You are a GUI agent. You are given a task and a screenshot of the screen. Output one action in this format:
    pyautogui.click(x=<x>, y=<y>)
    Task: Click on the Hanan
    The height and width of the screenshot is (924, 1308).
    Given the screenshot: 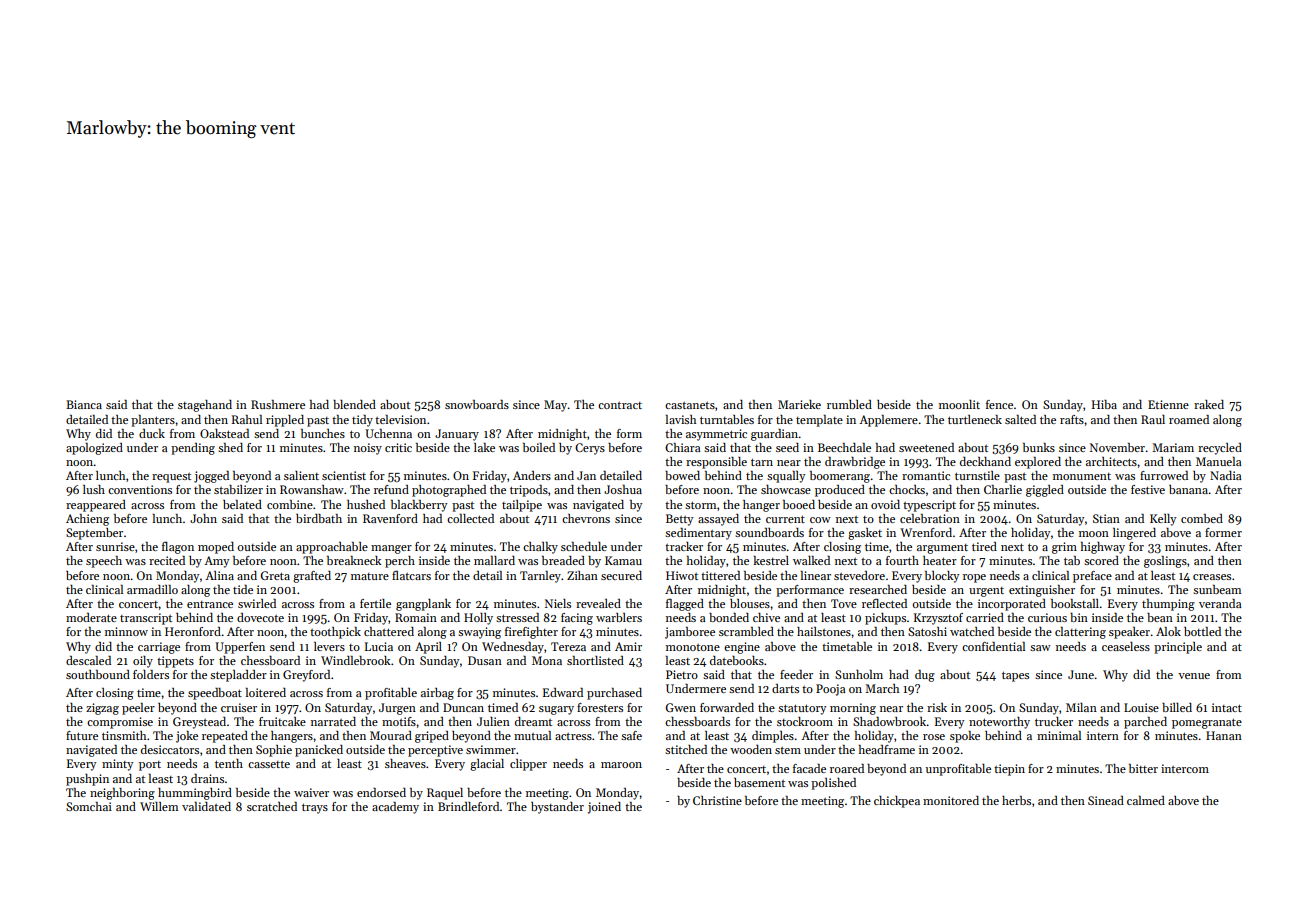 What is the action you would take?
    pyautogui.click(x=1224, y=735)
